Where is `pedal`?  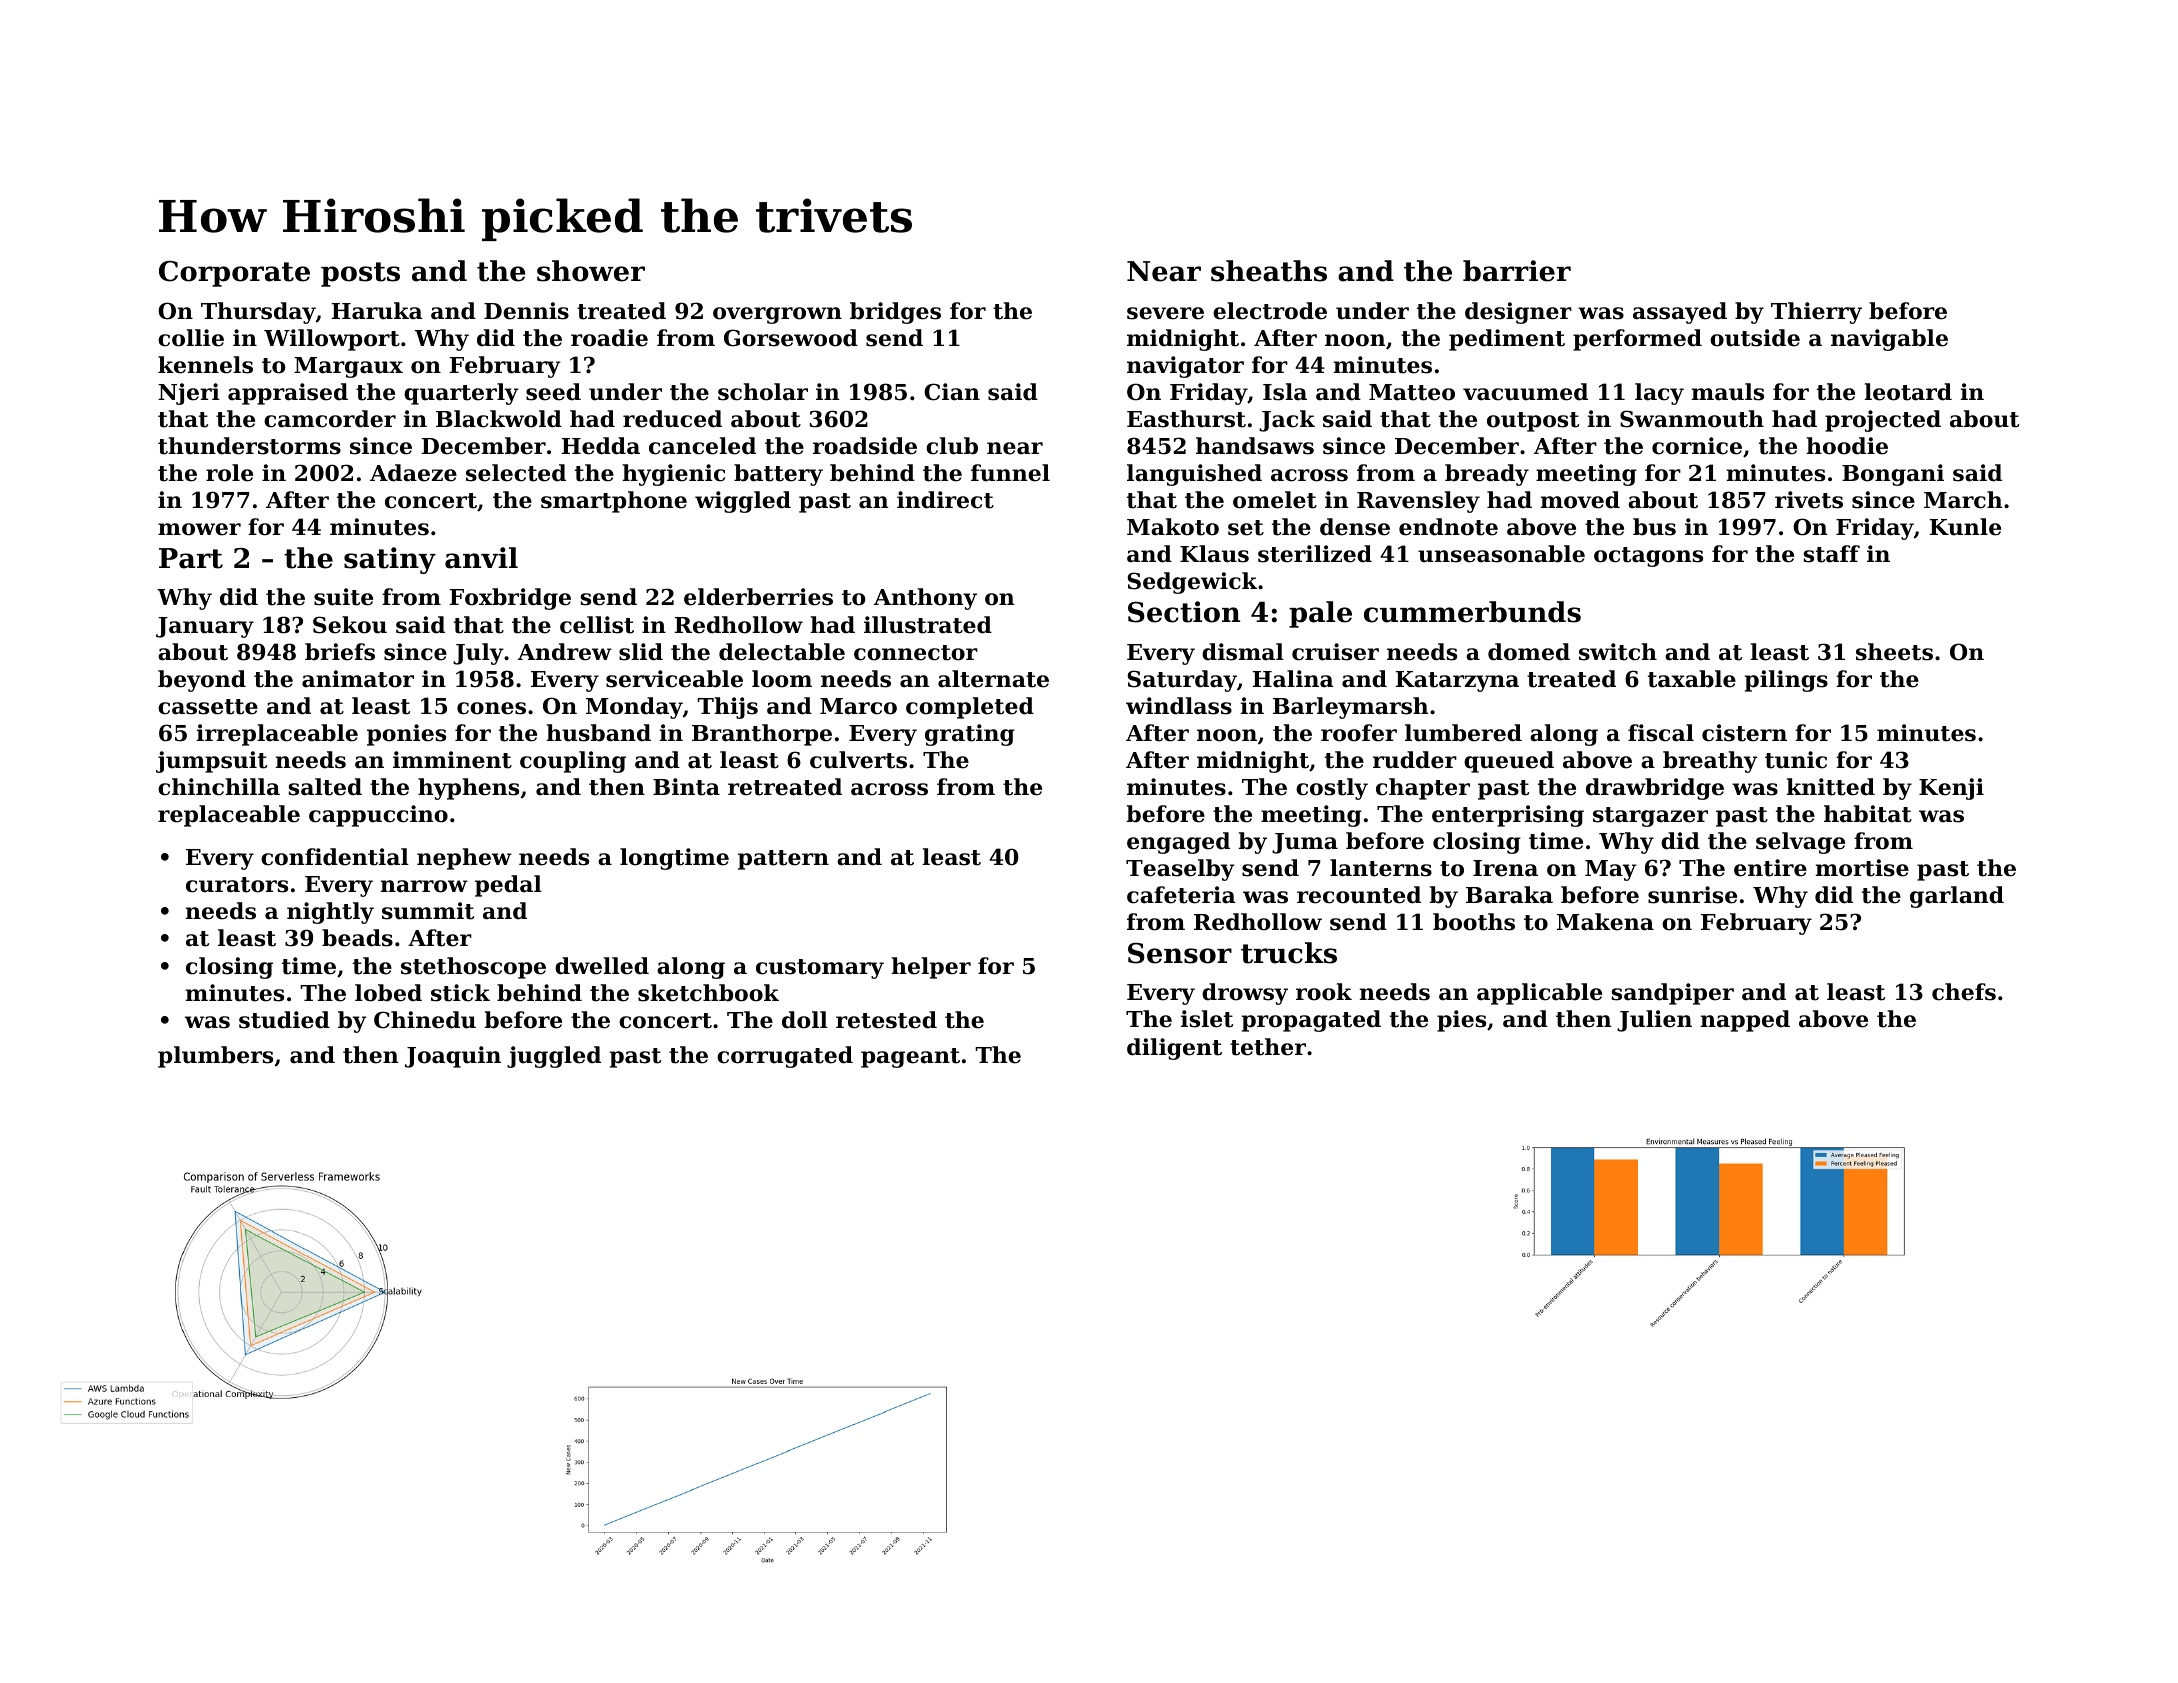
pedal is located at coordinates (508, 886).
